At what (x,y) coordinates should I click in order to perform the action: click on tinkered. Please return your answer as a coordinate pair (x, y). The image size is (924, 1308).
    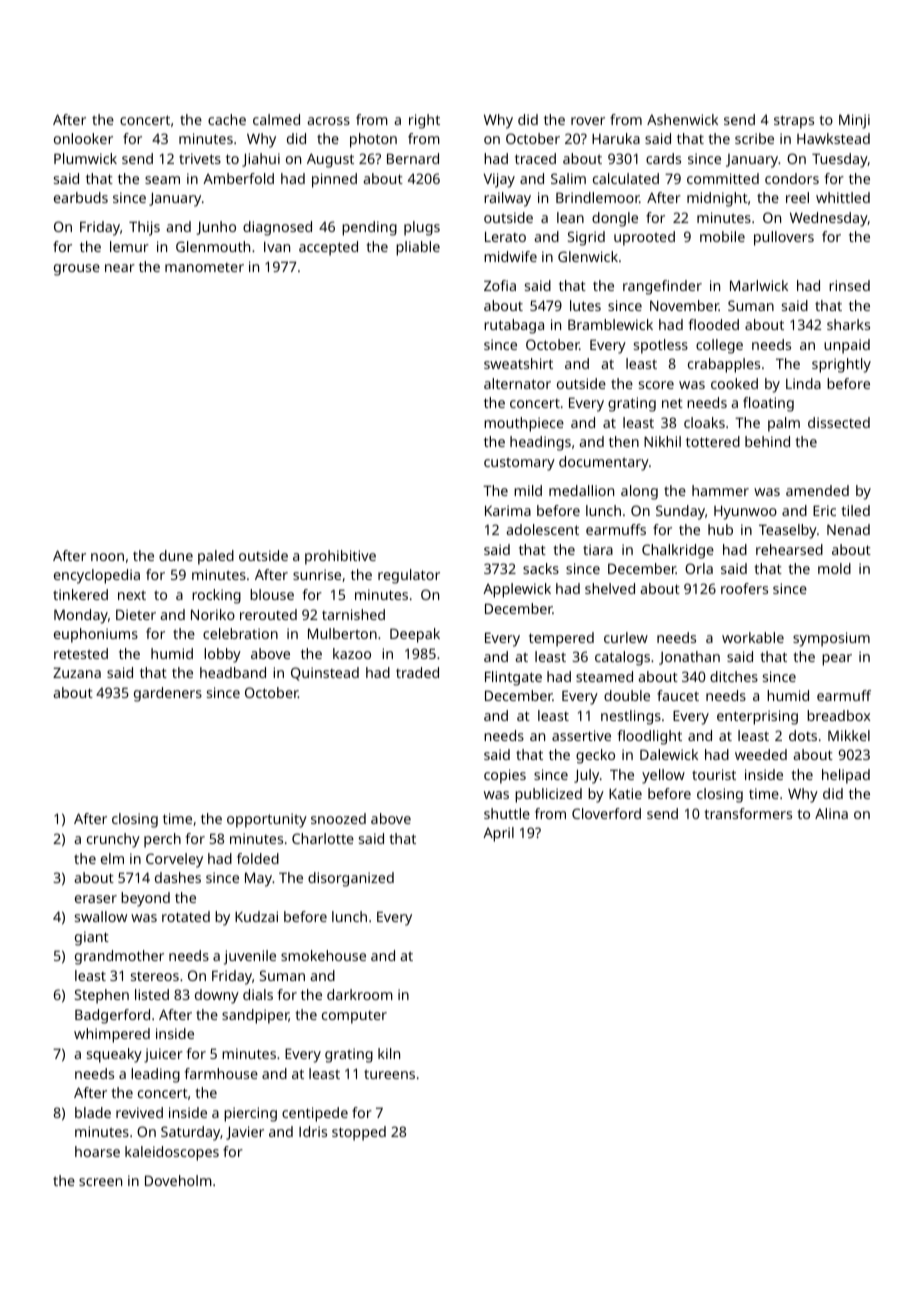
    Looking at the image, I should click on (80, 594).
